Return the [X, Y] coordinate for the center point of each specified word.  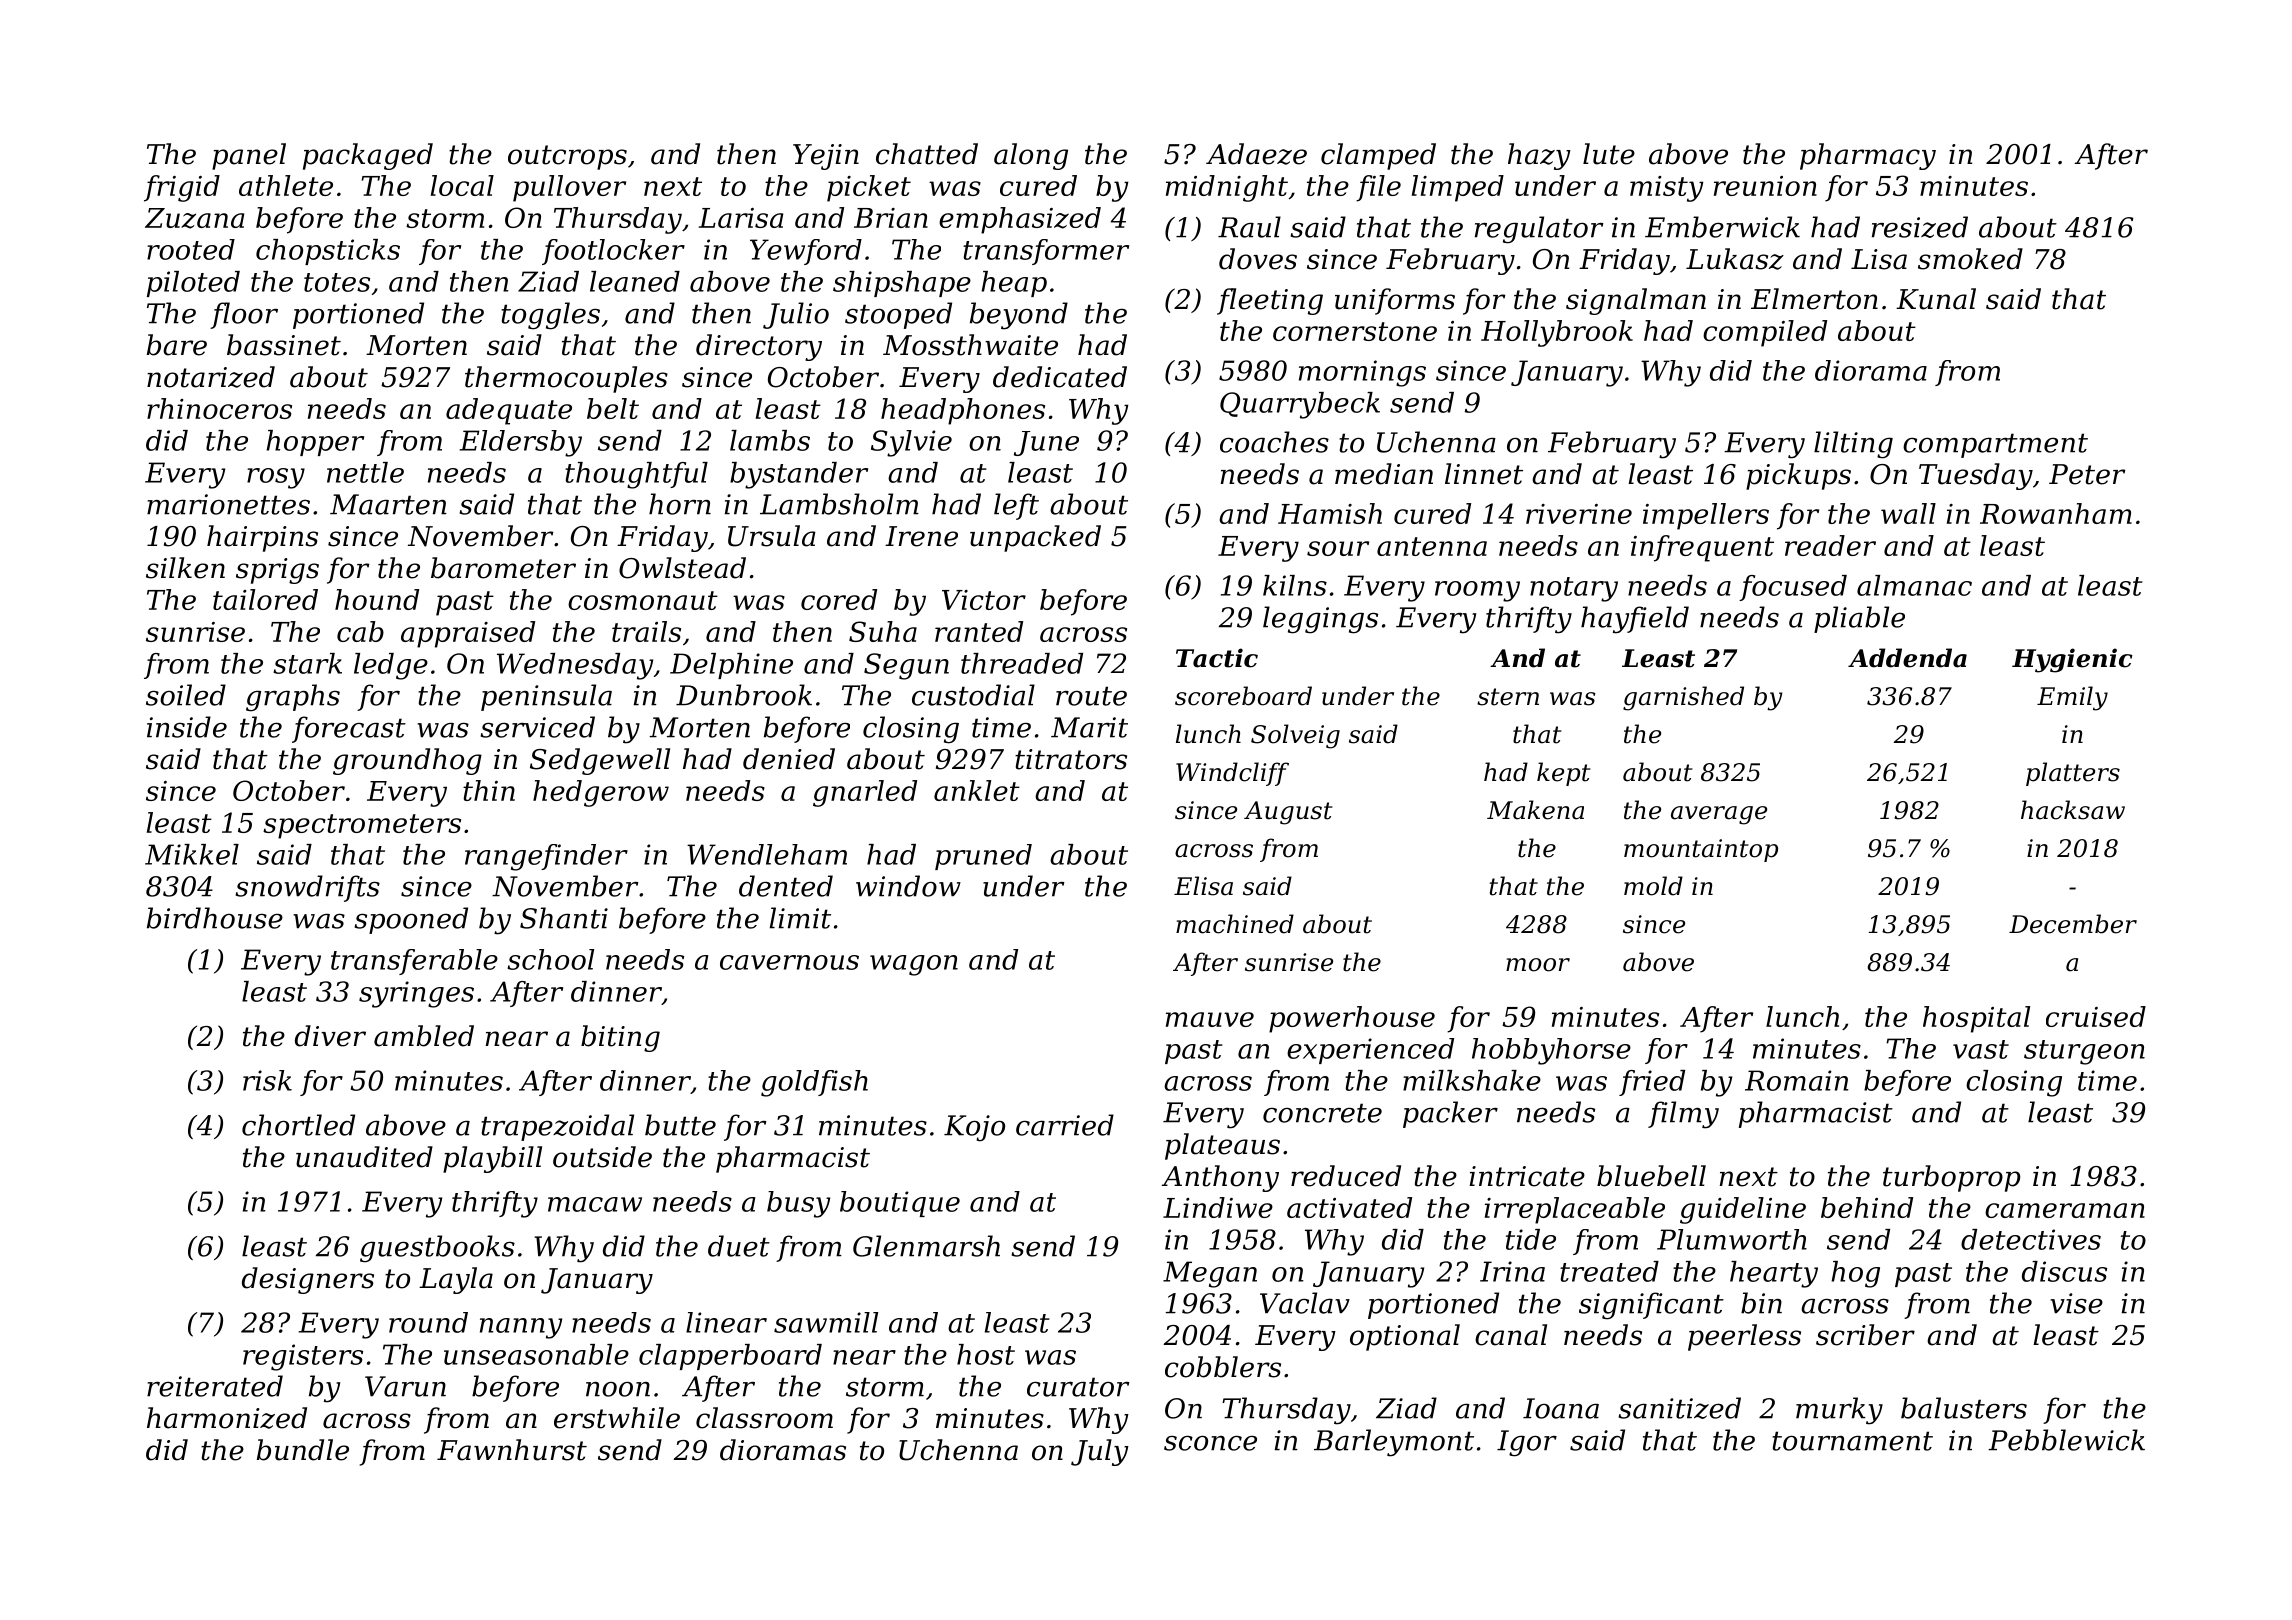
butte [680, 1125]
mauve [1210, 1019]
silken [185, 568]
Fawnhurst [512, 1450]
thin [489, 790]
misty [1667, 189]
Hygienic [2072, 660]
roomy [1477, 591]
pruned [983, 857]
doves [1258, 259]
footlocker [613, 252]
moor [1538, 965]
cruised [2096, 1016]
